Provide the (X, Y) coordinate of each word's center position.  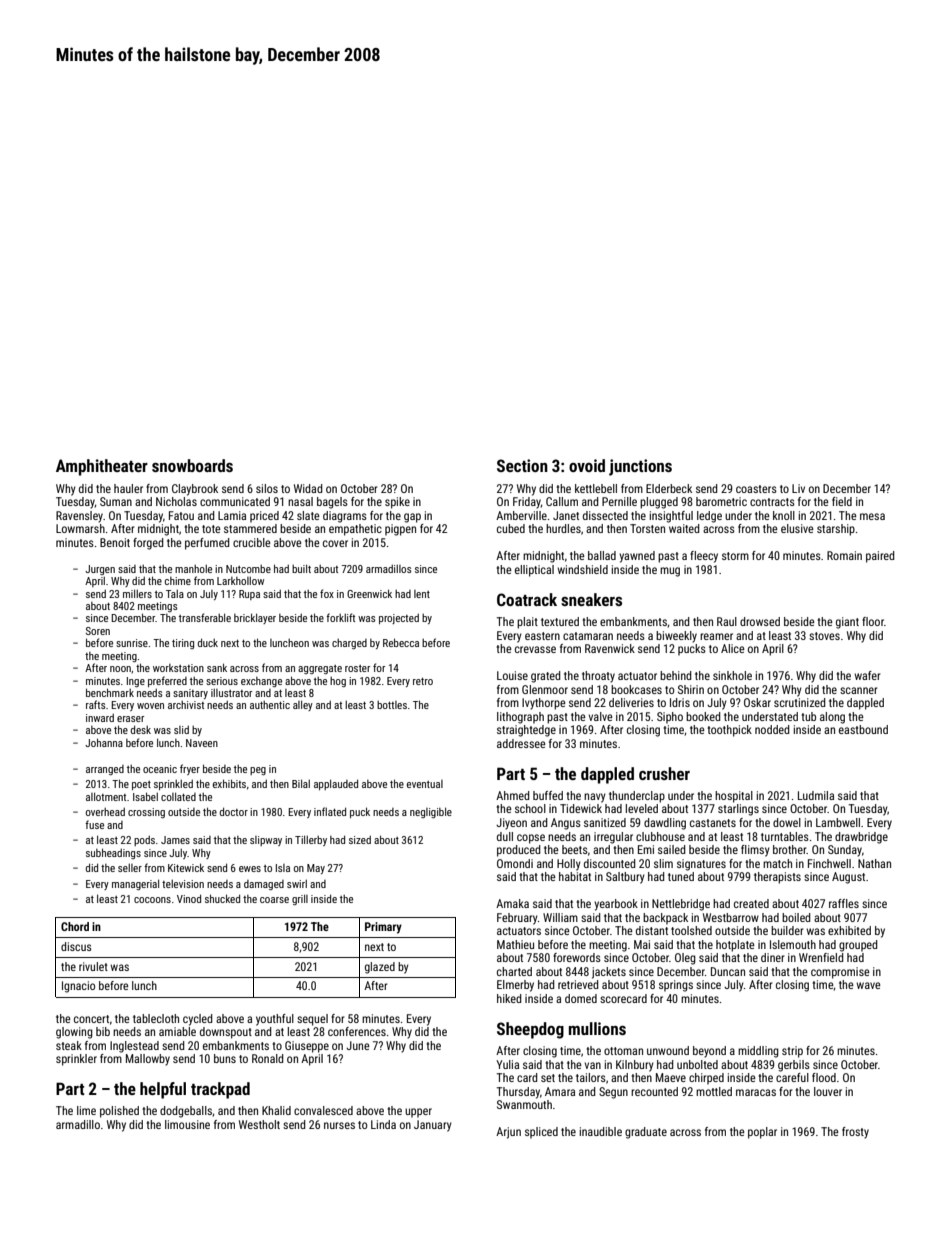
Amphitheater (102, 467)
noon (120, 669)
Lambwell (838, 822)
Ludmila (816, 795)
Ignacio (78, 987)
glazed (380, 968)
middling (758, 1052)
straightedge (526, 731)
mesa (872, 516)
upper (418, 1113)
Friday (527, 503)
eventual (425, 784)
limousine (187, 1124)
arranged (105, 770)
